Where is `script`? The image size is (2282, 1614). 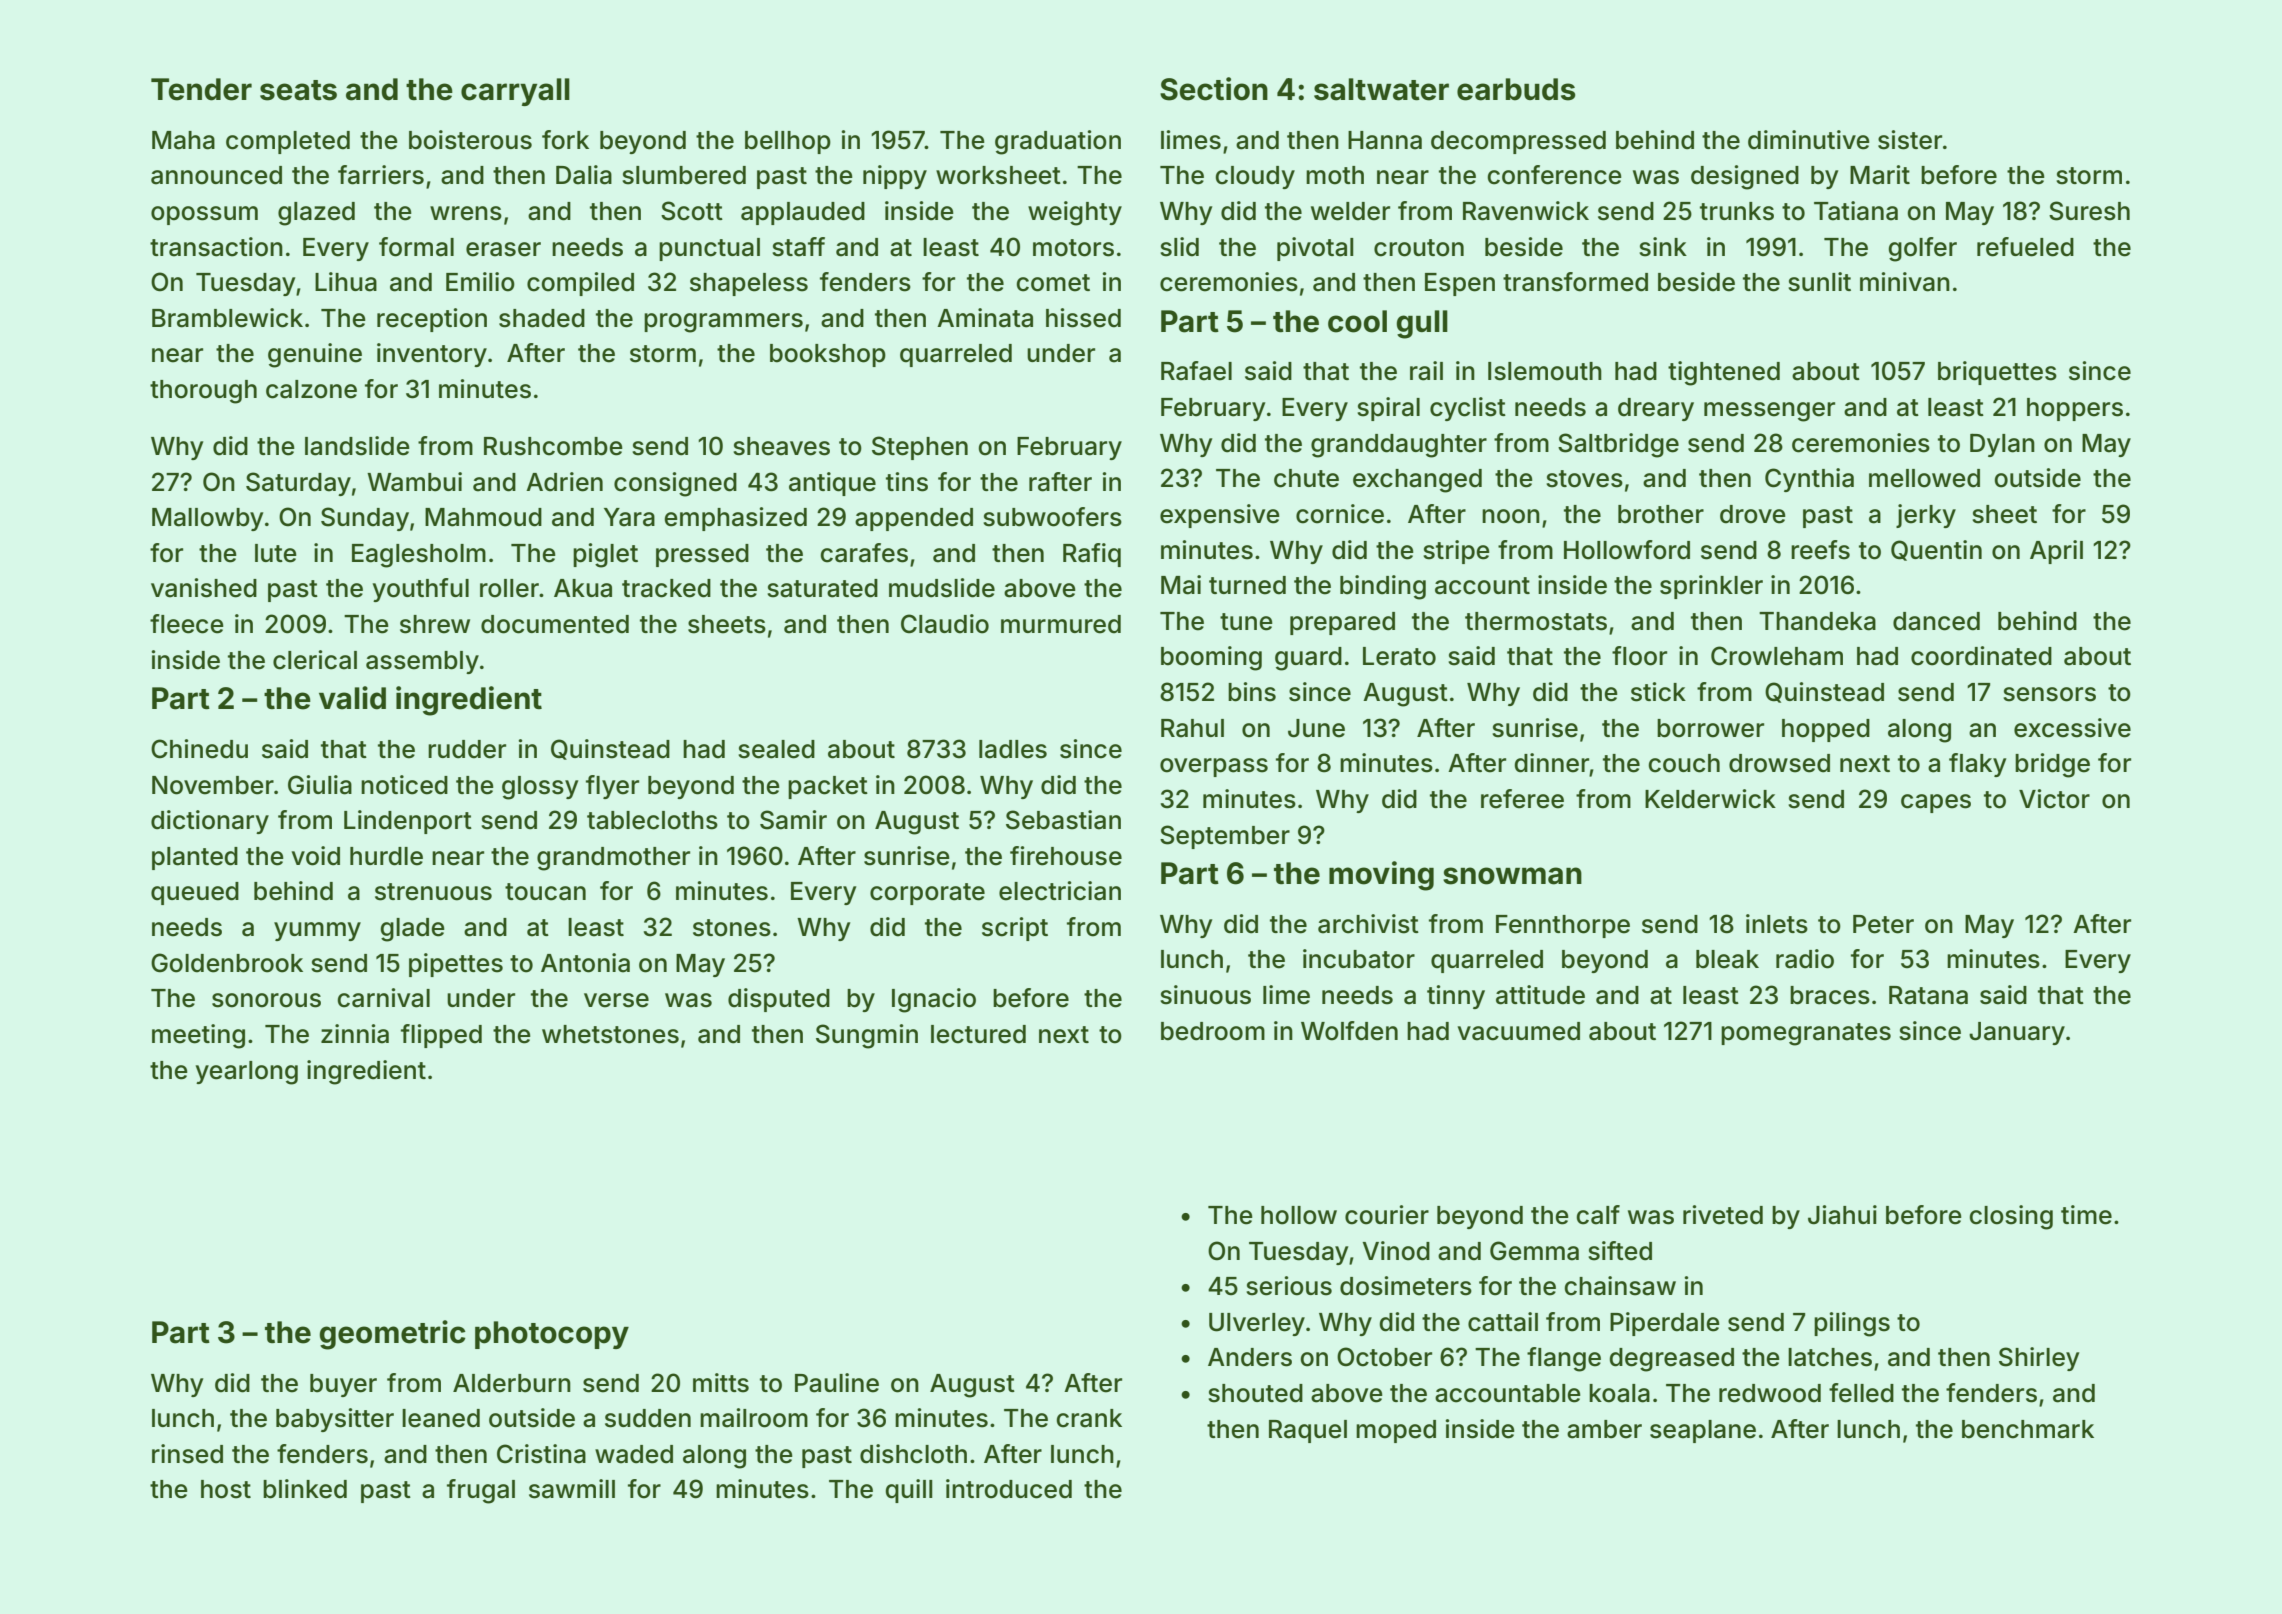
script is located at coordinates (1015, 929).
